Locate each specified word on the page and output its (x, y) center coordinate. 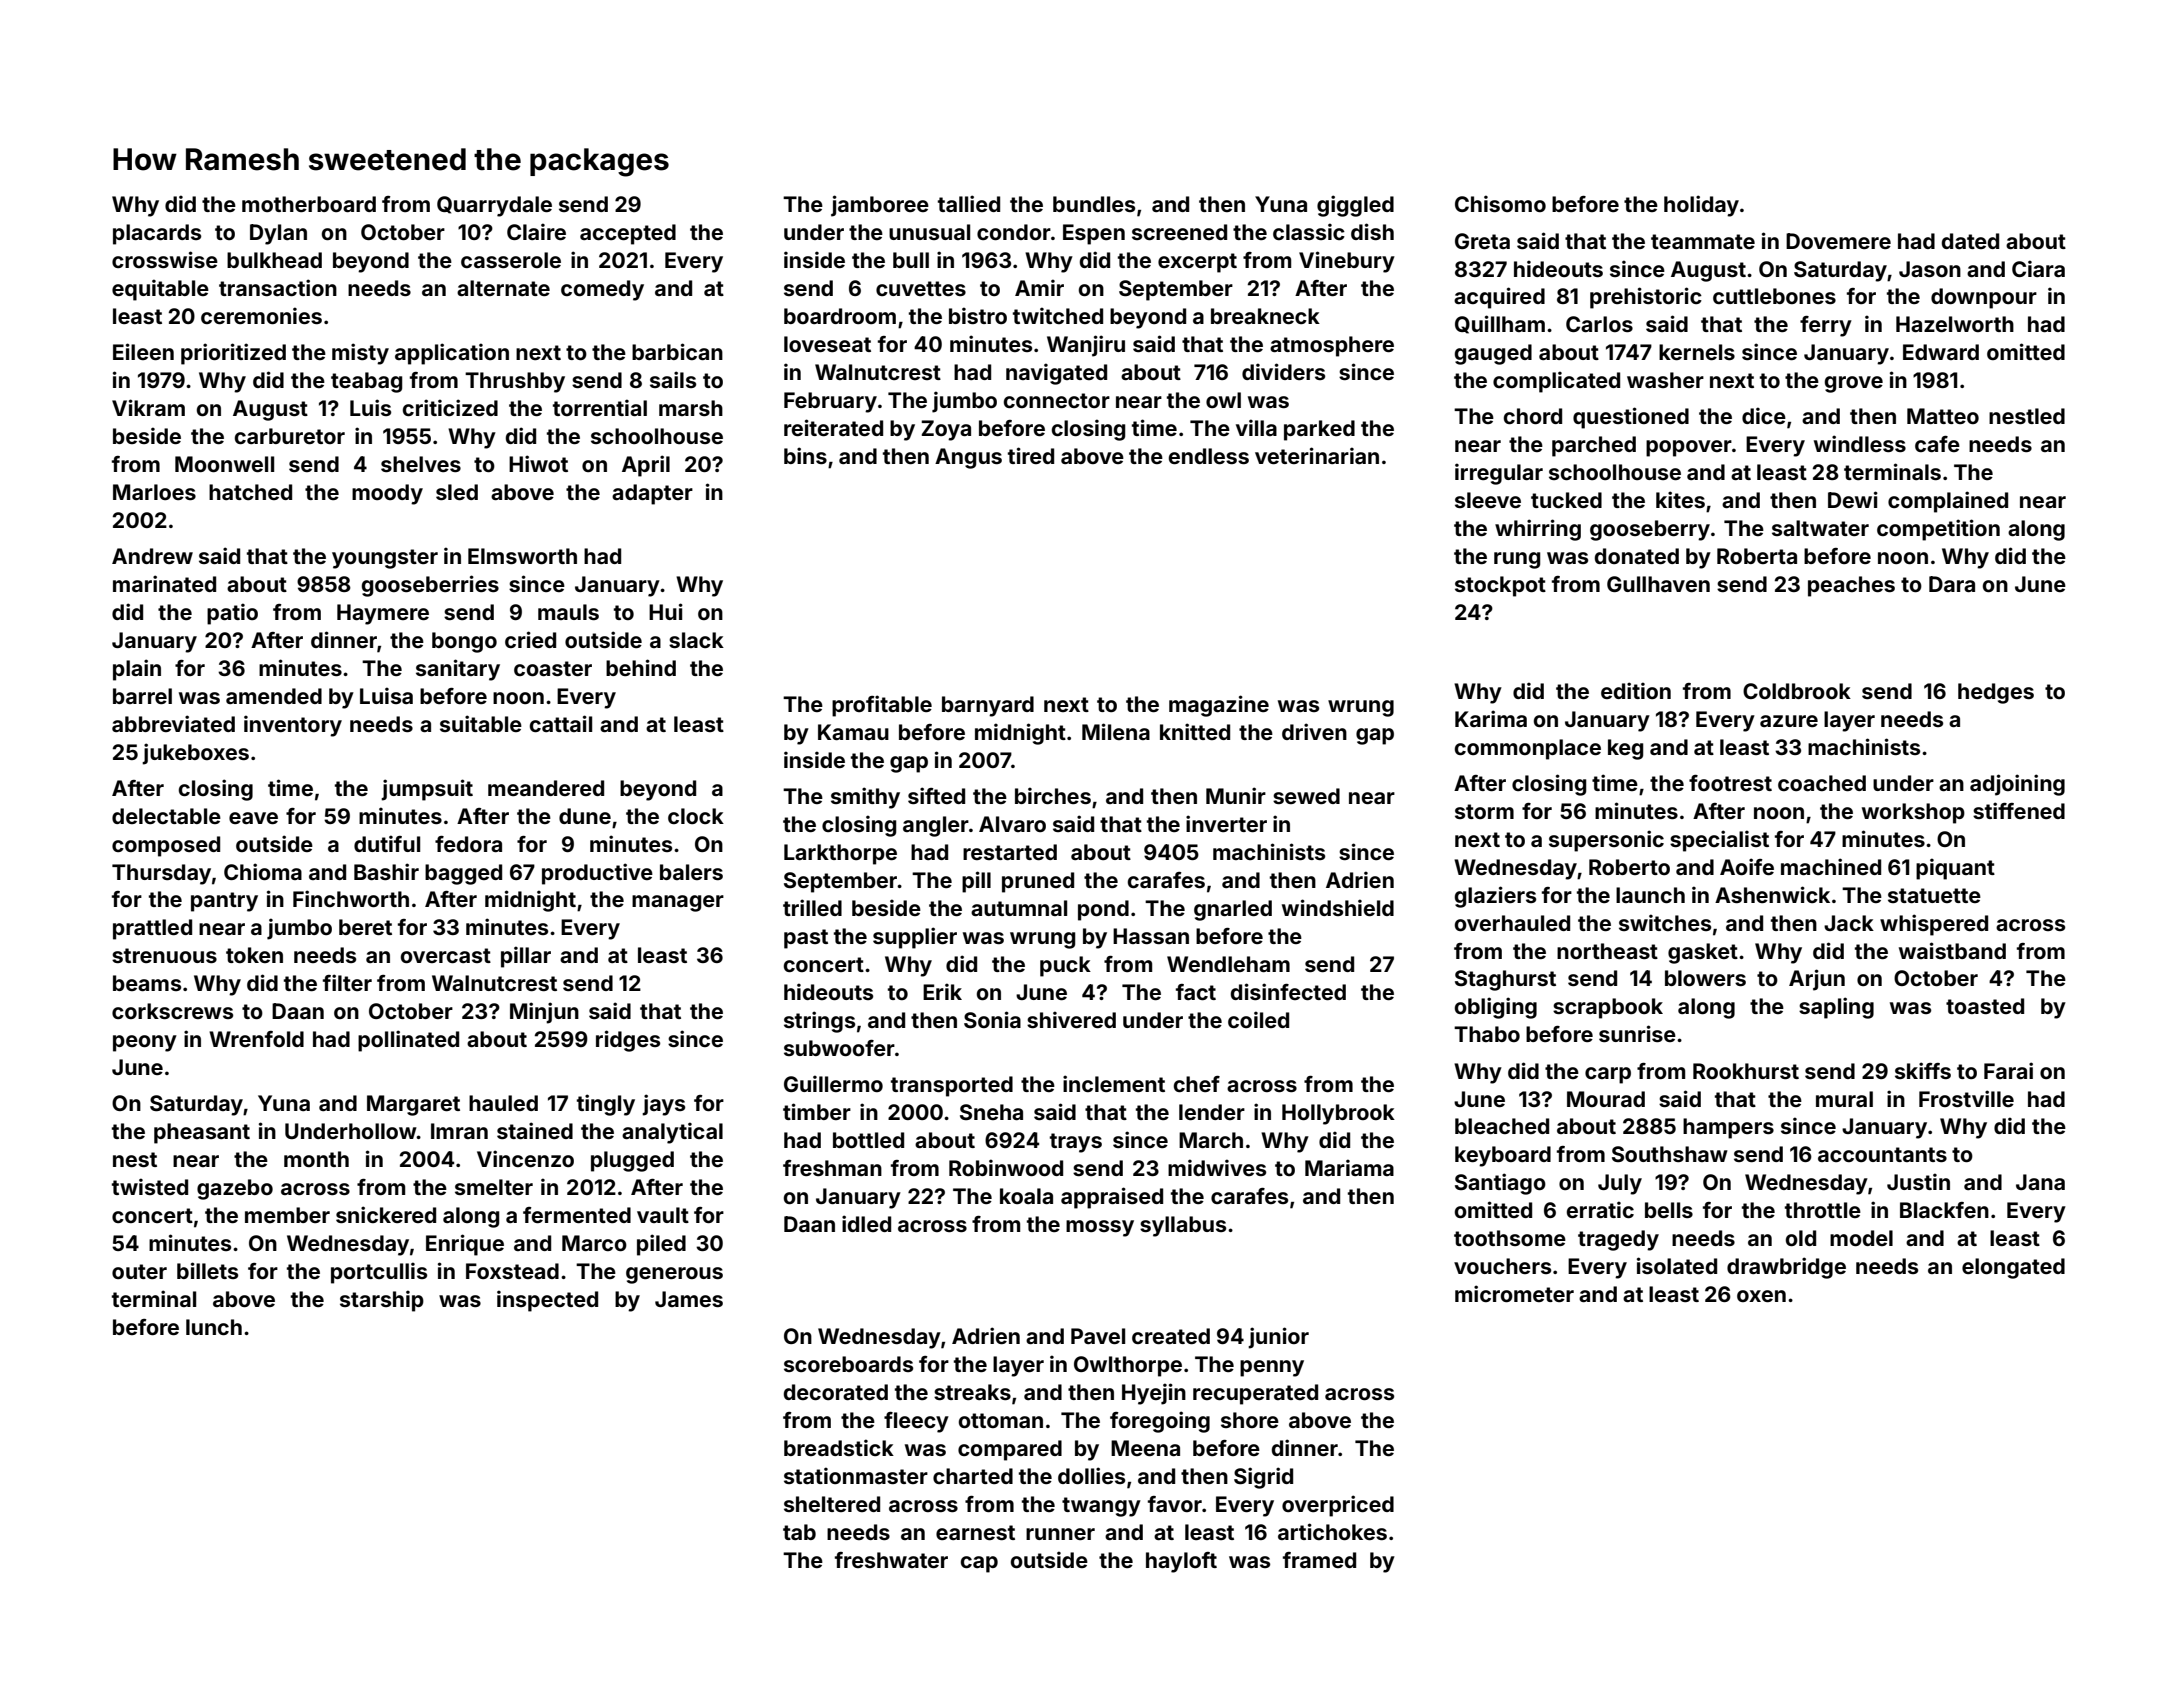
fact (1196, 992)
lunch (214, 1327)
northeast (1607, 951)
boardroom (840, 316)
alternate (503, 288)
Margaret (413, 1105)
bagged (463, 874)
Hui (666, 611)
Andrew (152, 556)
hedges (1996, 693)
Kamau (853, 732)
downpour (1984, 298)
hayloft (1181, 1562)
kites (1680, 499)
